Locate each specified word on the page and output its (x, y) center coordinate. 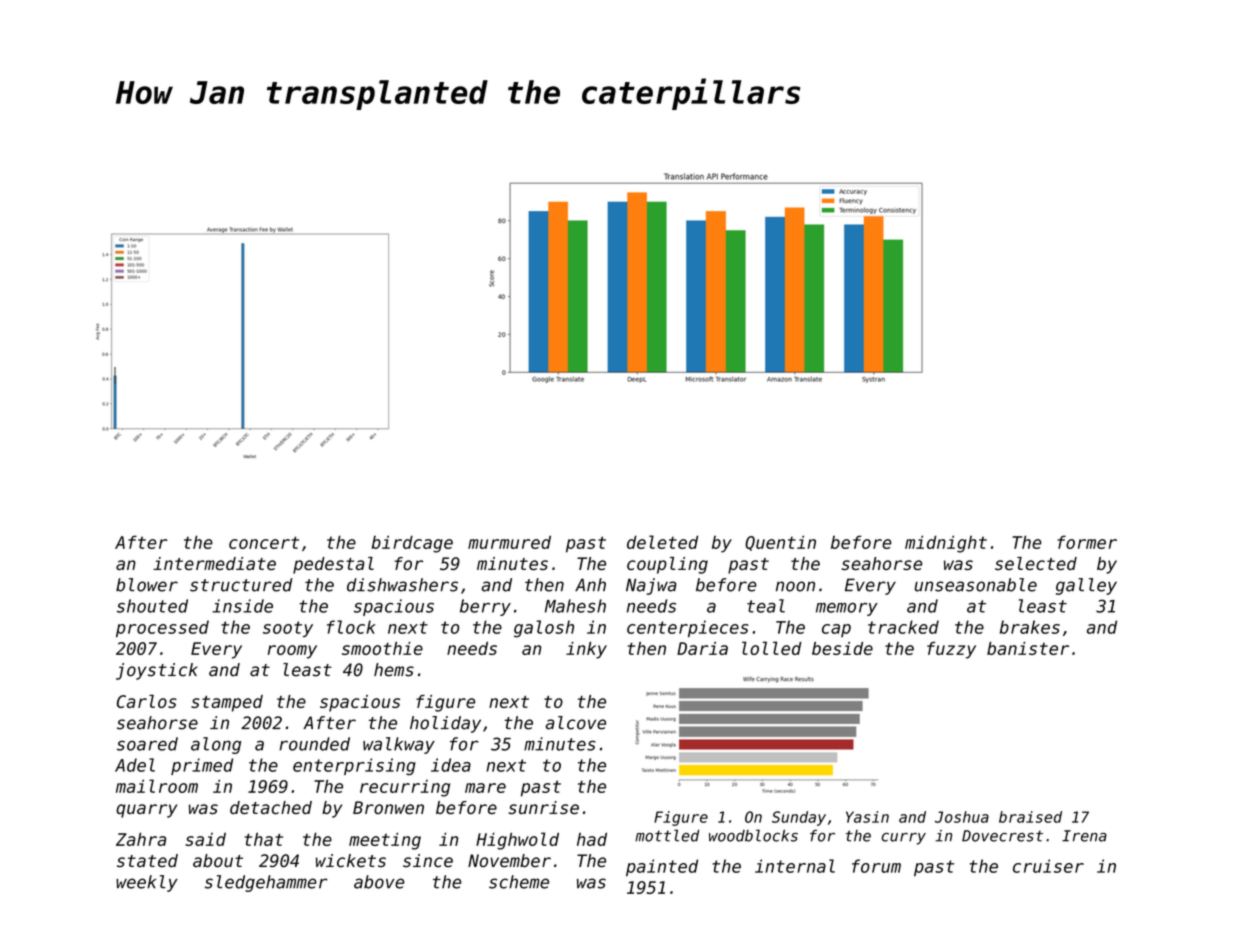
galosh (544, 629)
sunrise (543, 807)
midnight (946, 544)
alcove (576, 723)
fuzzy (951, 650)
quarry (146, 811)
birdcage (412, 544)
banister (1028, 648)
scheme (519, 882)
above (379, 882)
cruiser (1048, 866)
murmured (509, 542)
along (216, 745)
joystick (157, 671)
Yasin (867, 817)
